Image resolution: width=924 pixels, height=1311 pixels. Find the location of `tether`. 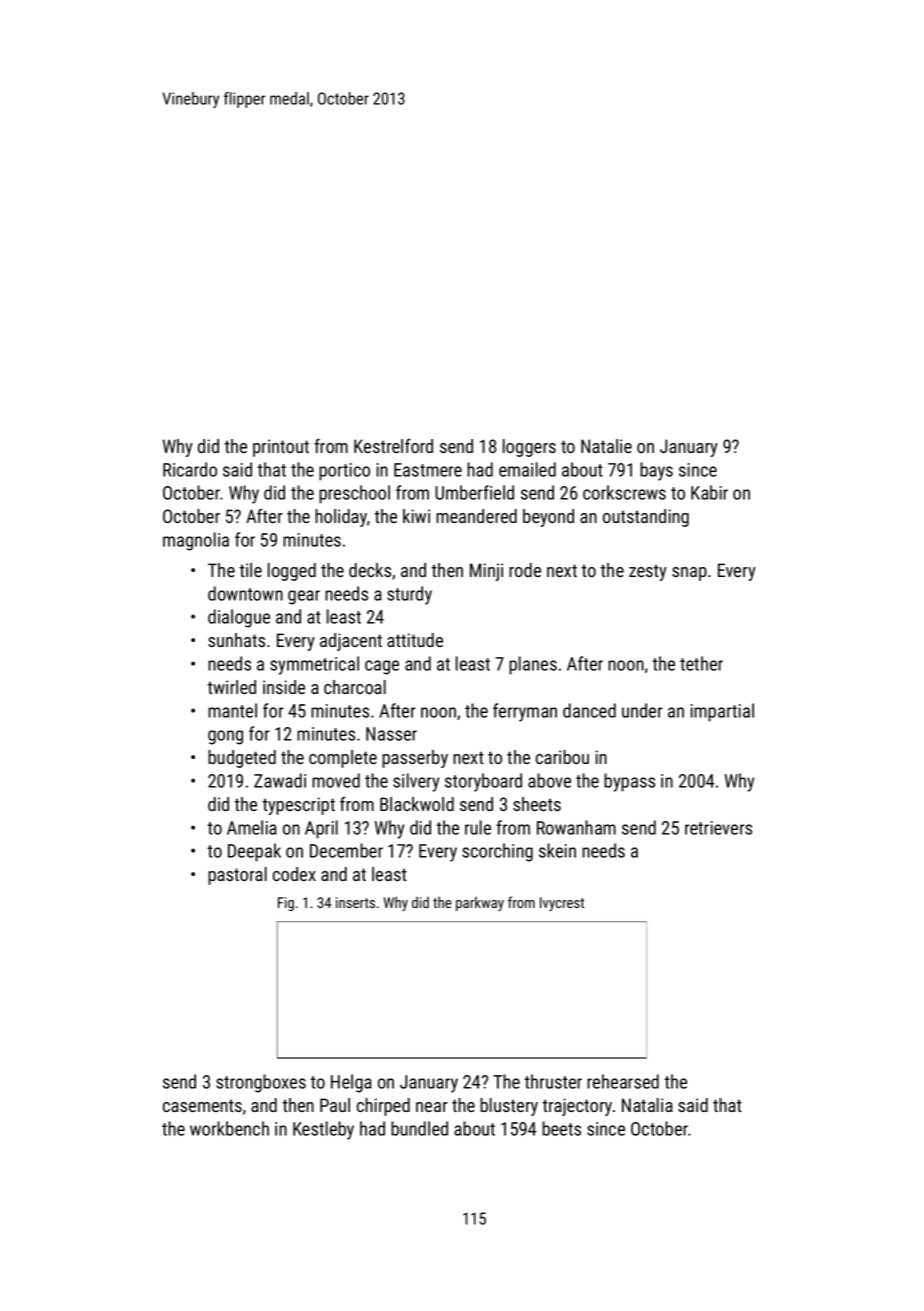

tether is located at coordinates (701, 663).
